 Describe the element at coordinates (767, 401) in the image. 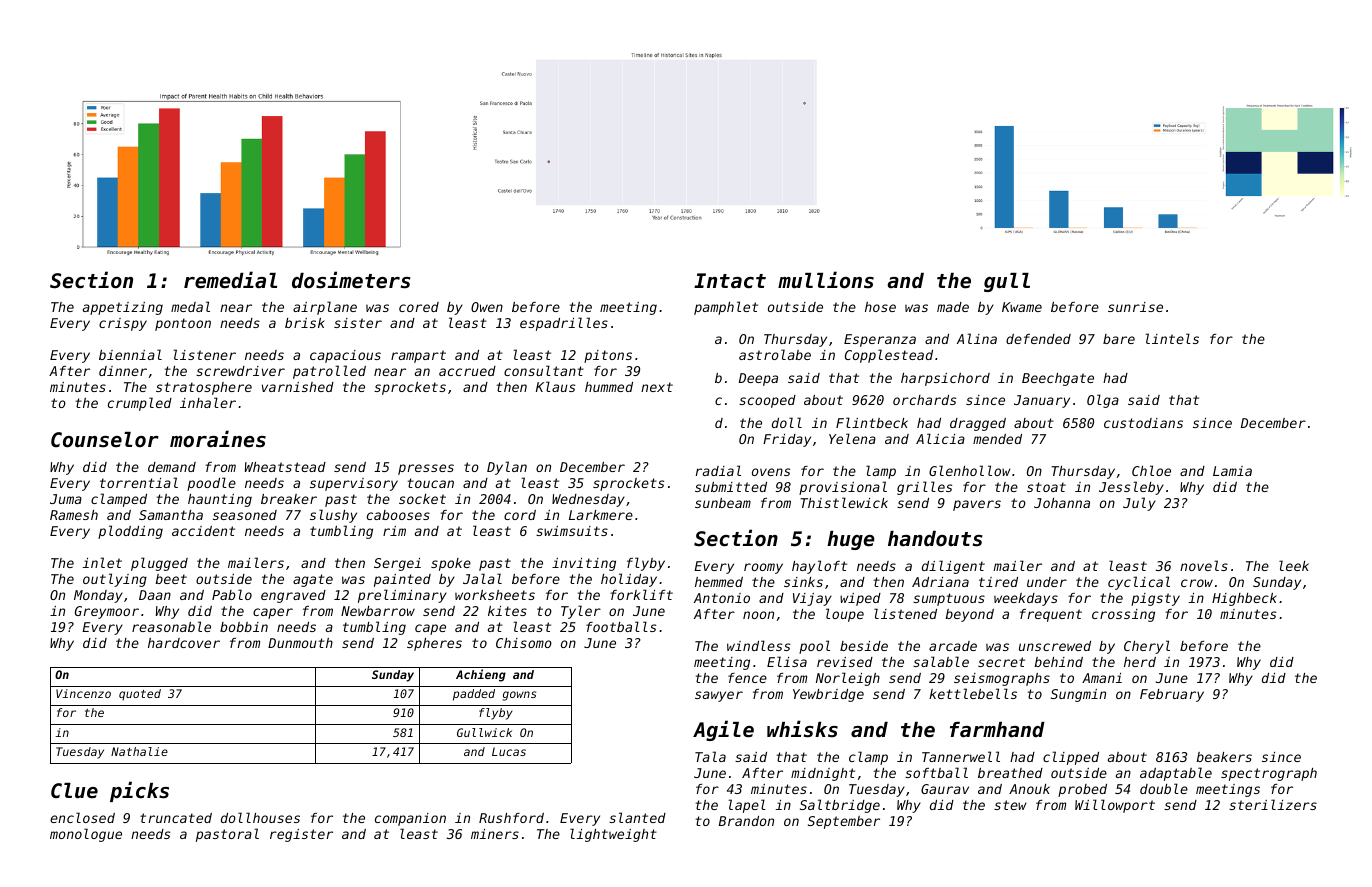

I see `scooped` at that location.
